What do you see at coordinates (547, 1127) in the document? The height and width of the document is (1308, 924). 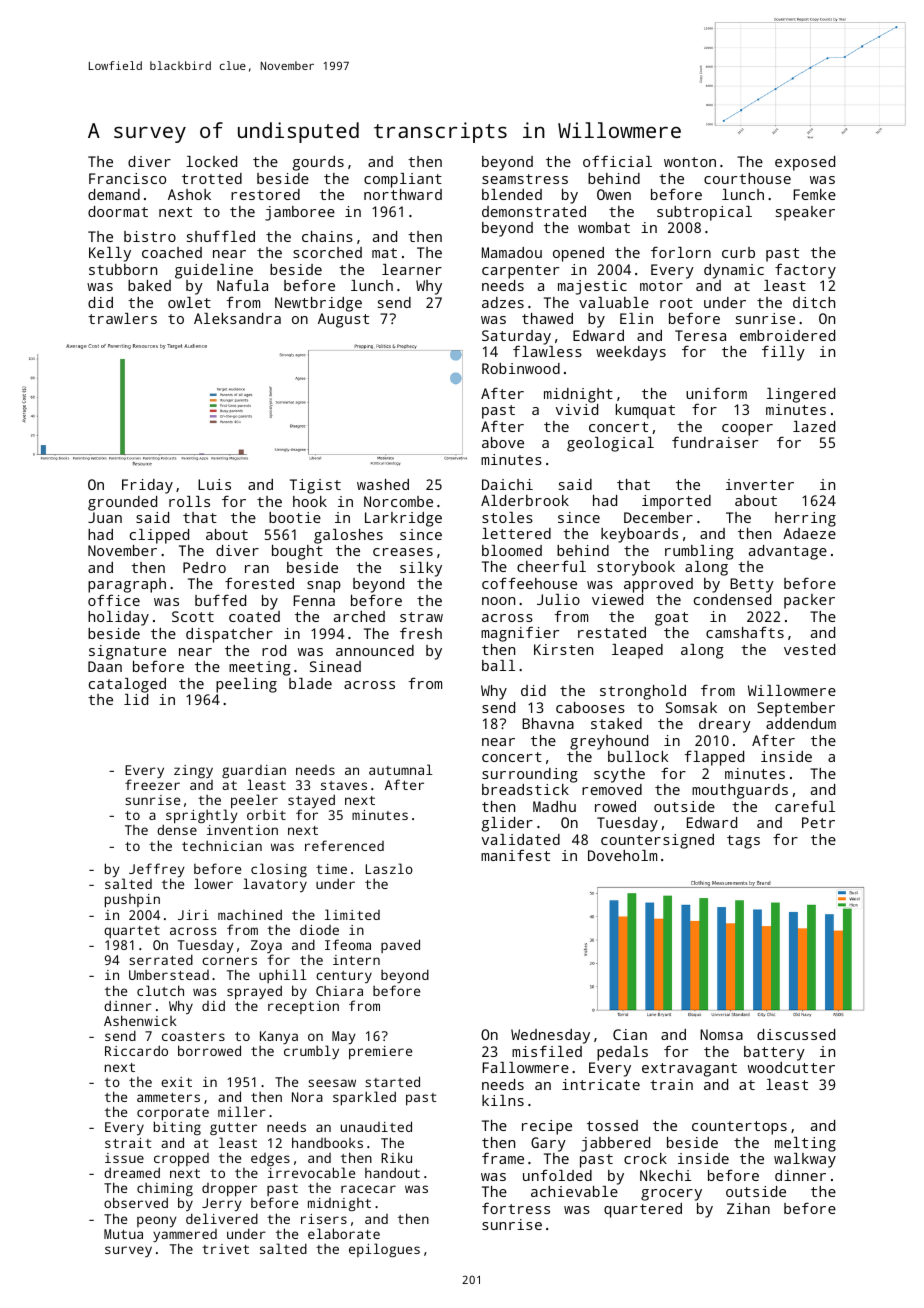 I see `recipe` at bounding box center [547, 1127].
